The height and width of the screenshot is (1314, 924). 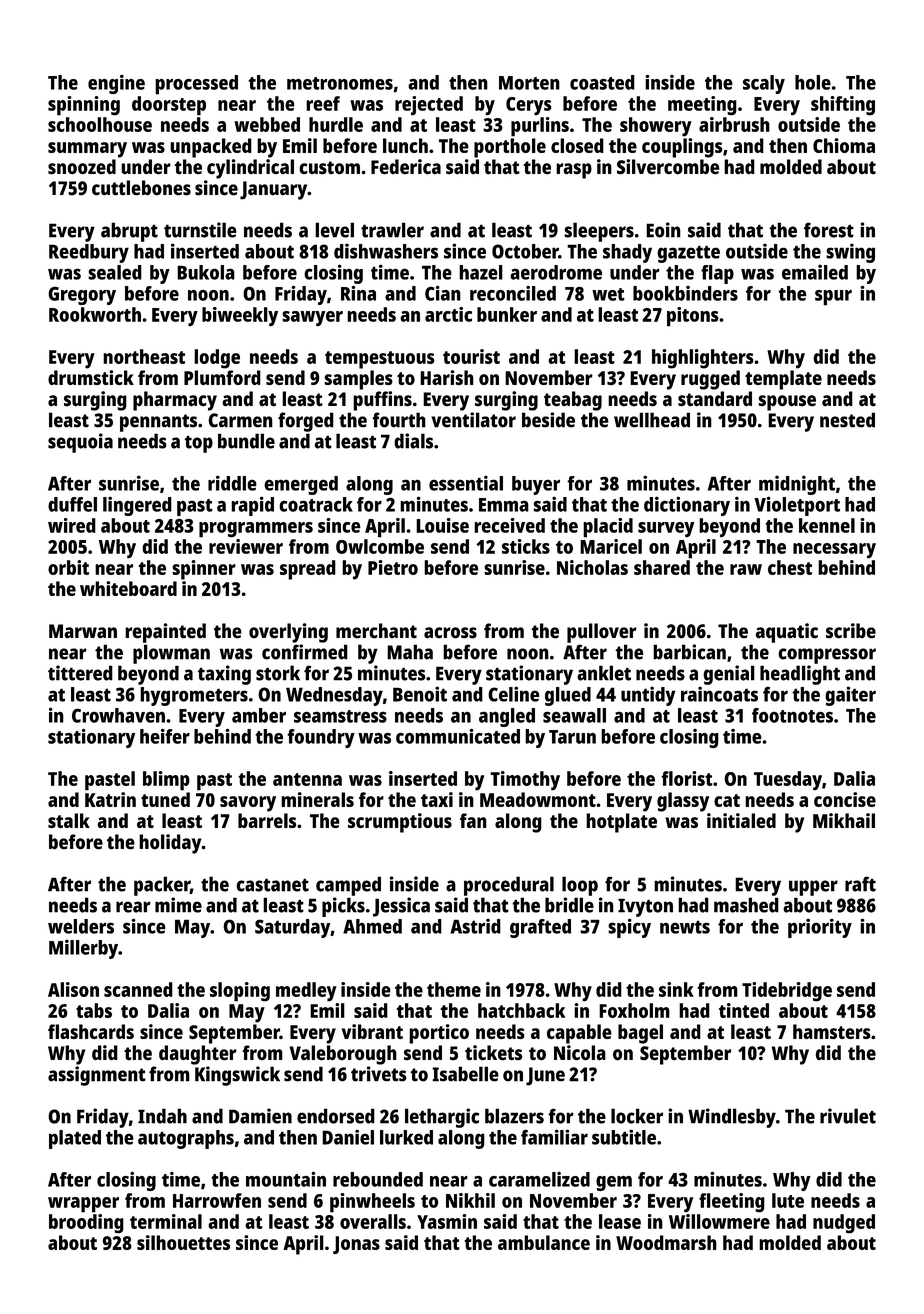 I want to click on Marwan, so click(x=83, y=631).
